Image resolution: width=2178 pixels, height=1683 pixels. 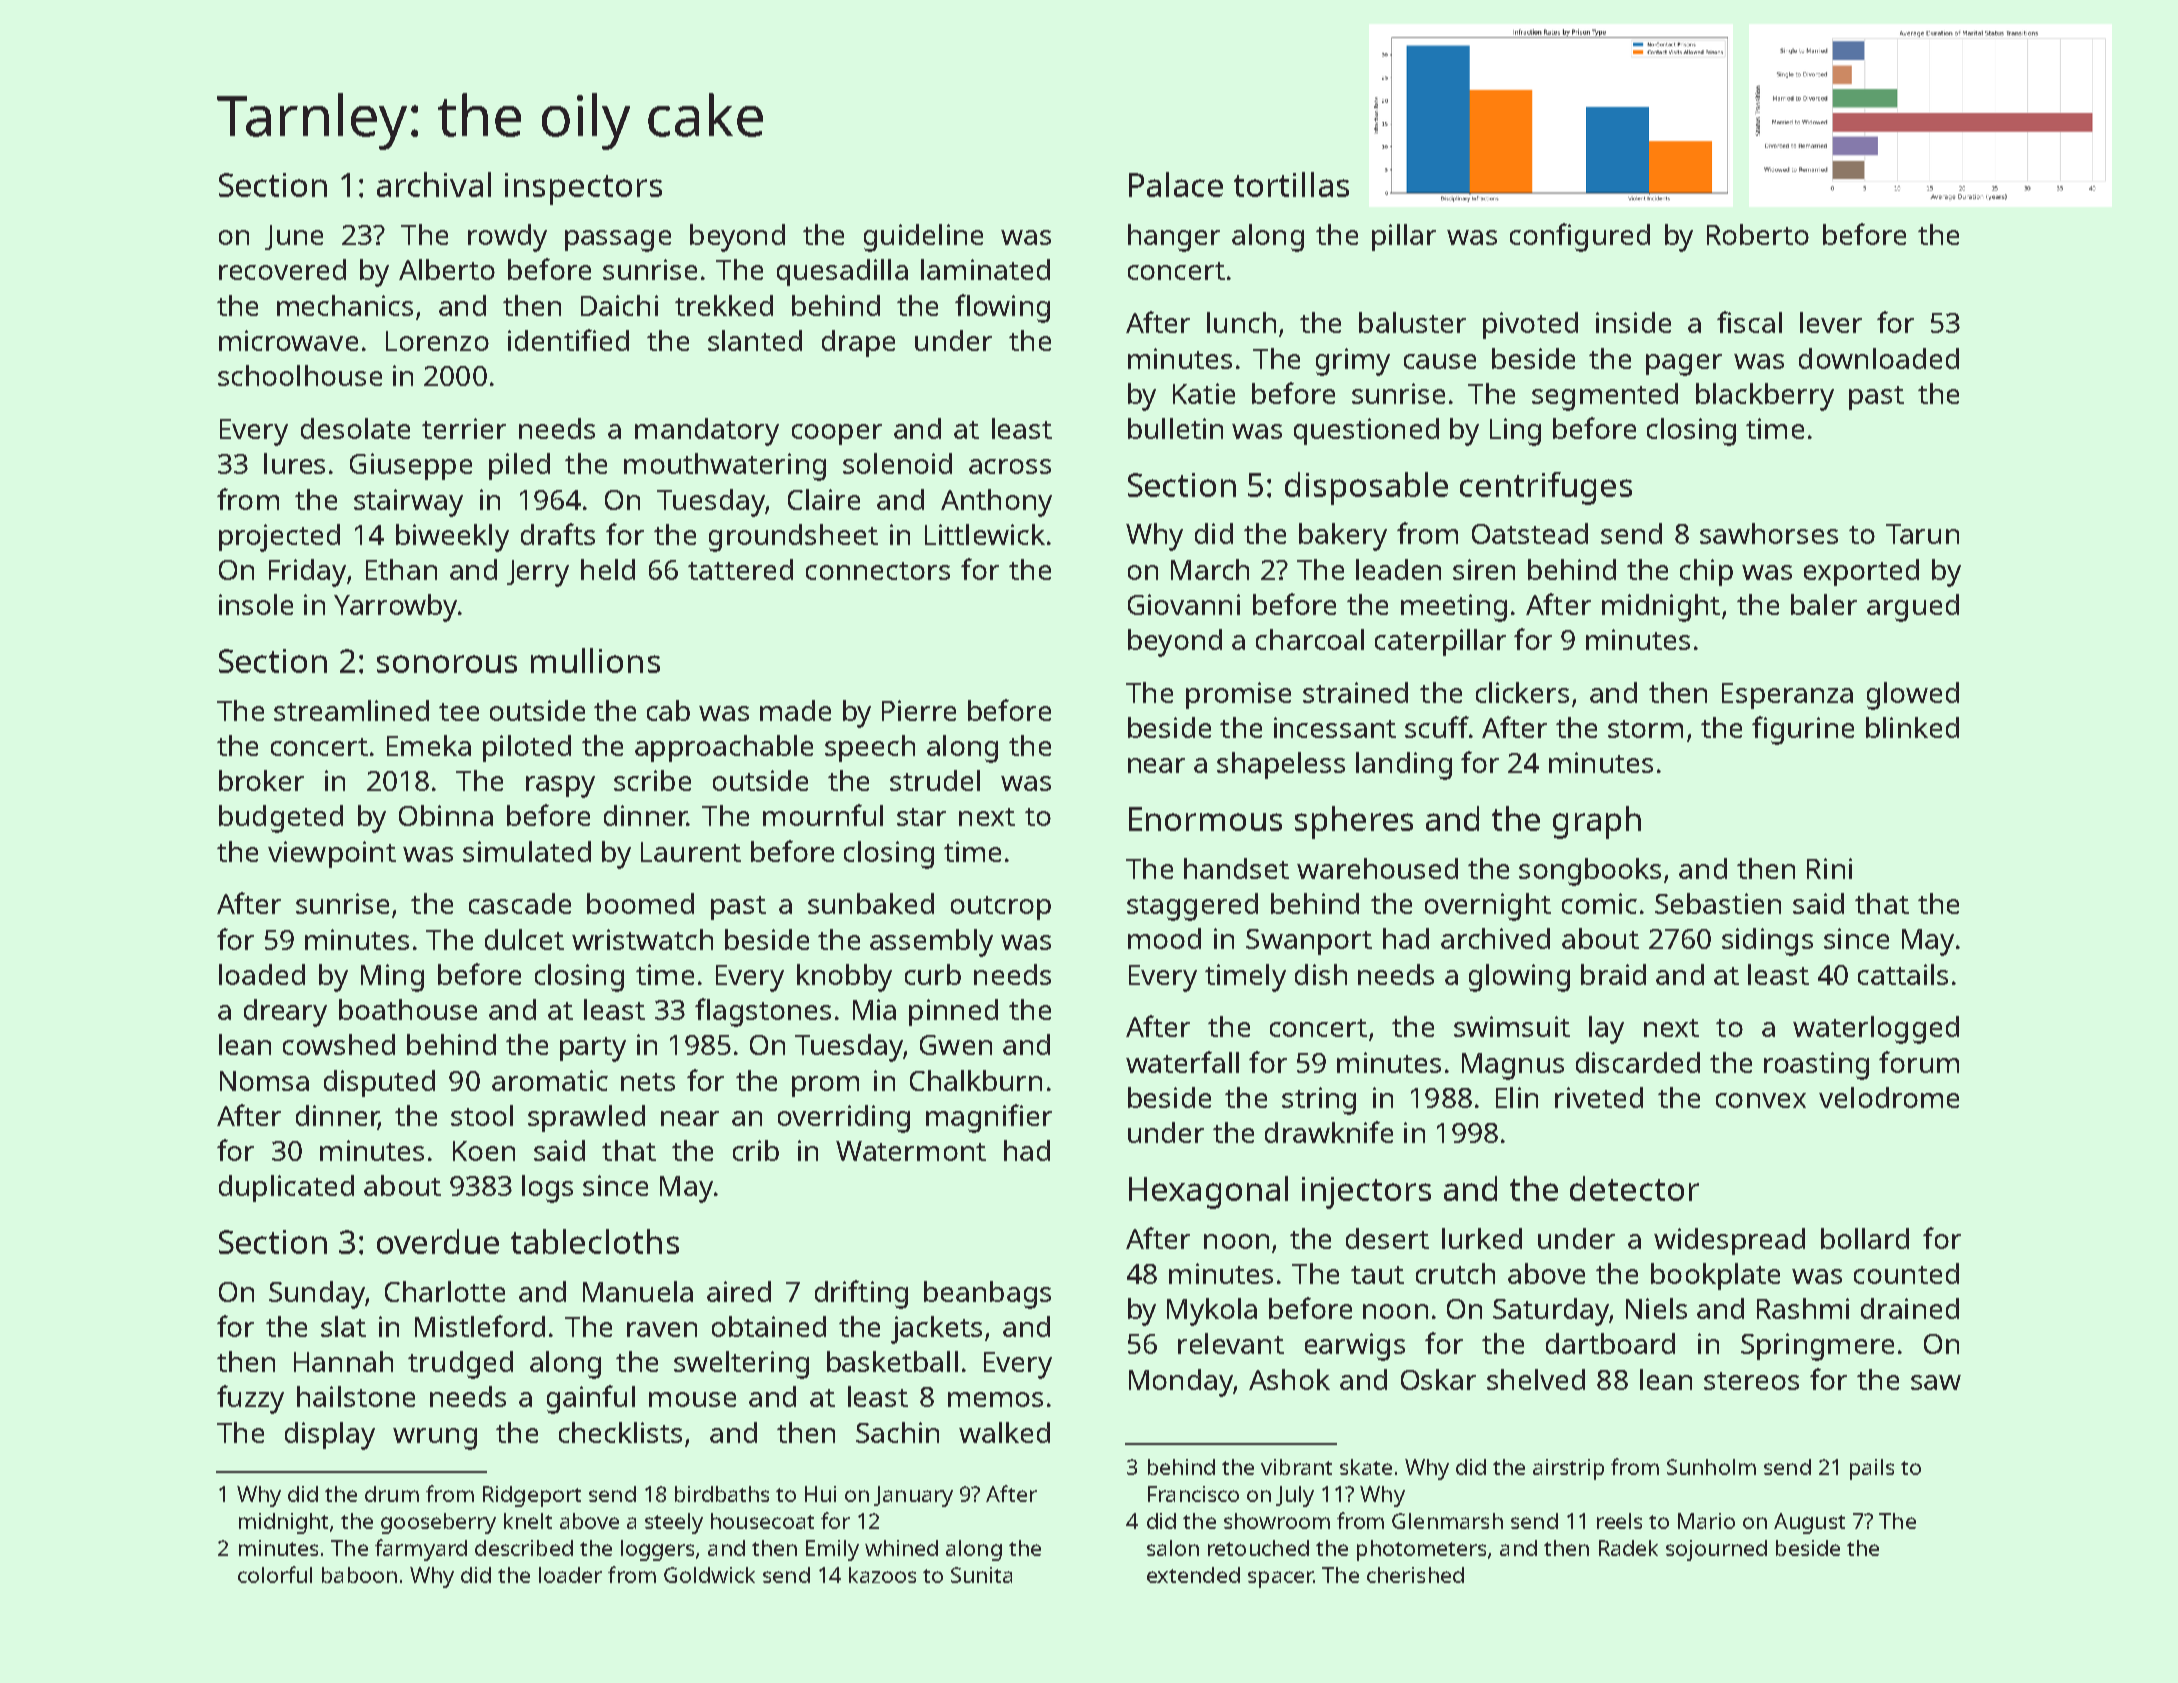 What do you see at coordinates (763, 1012) in the page?
I see `flagstones` at bounding box center [763, 1012].
